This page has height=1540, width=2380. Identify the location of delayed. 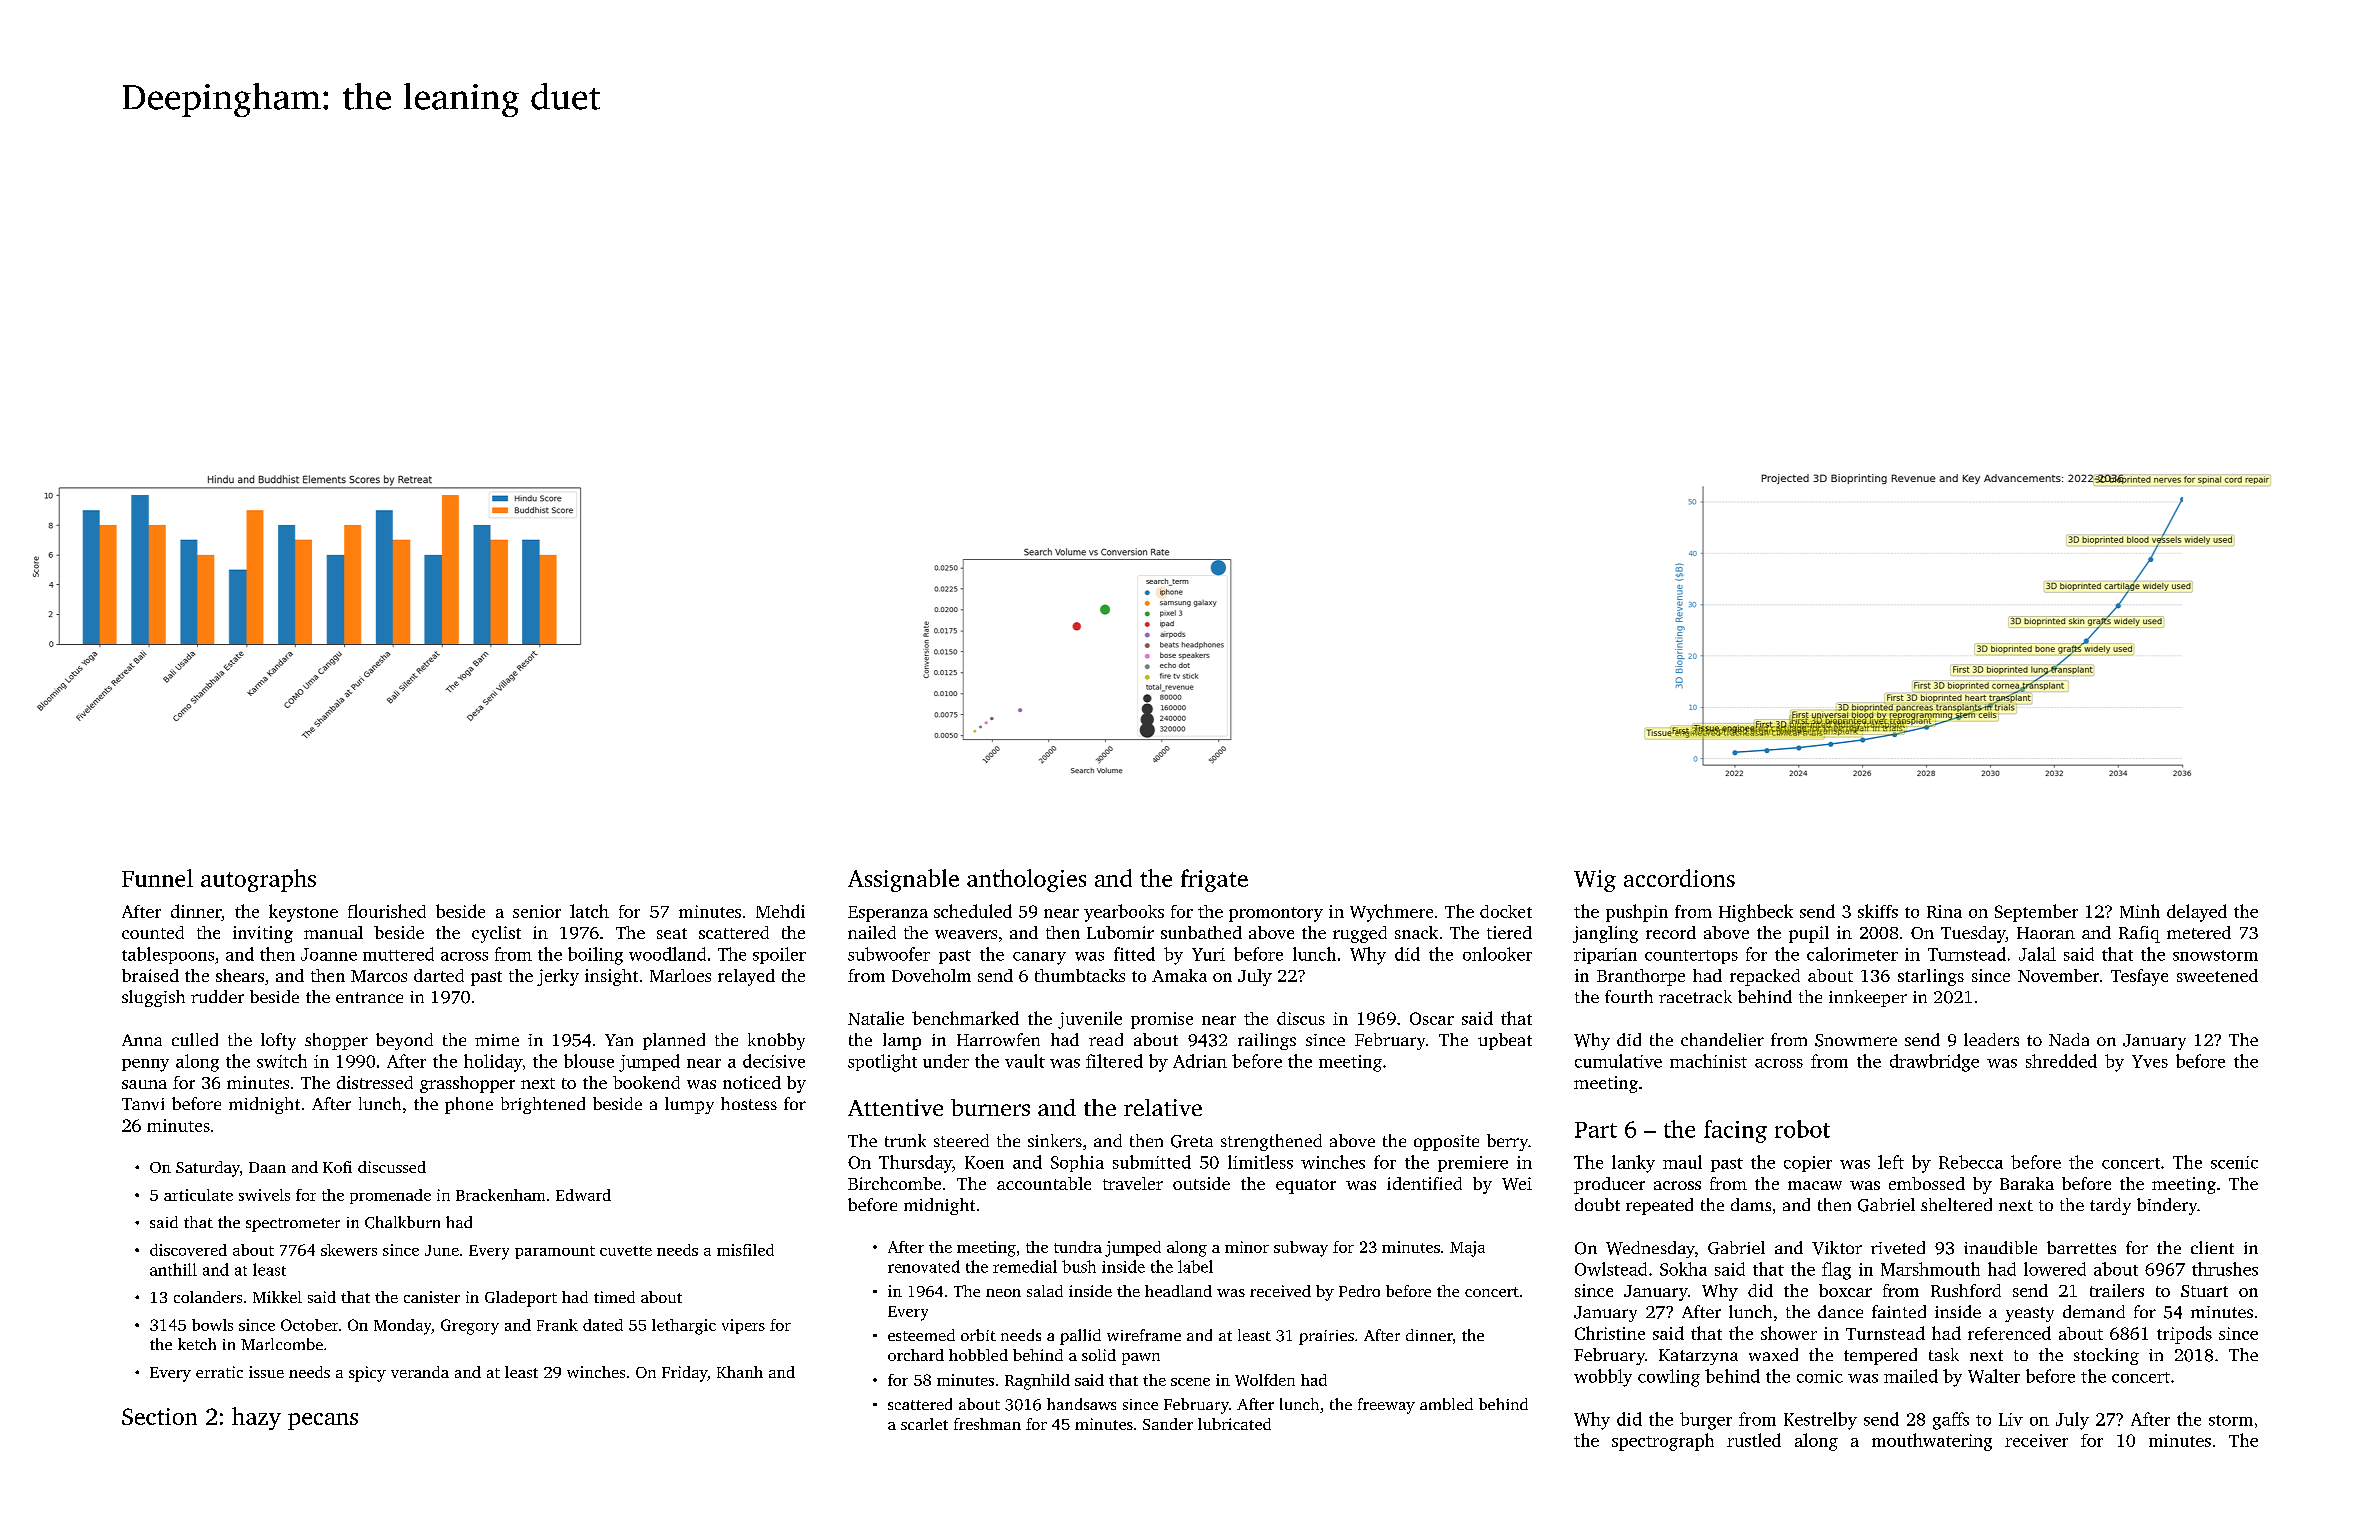
(2197, 913).
